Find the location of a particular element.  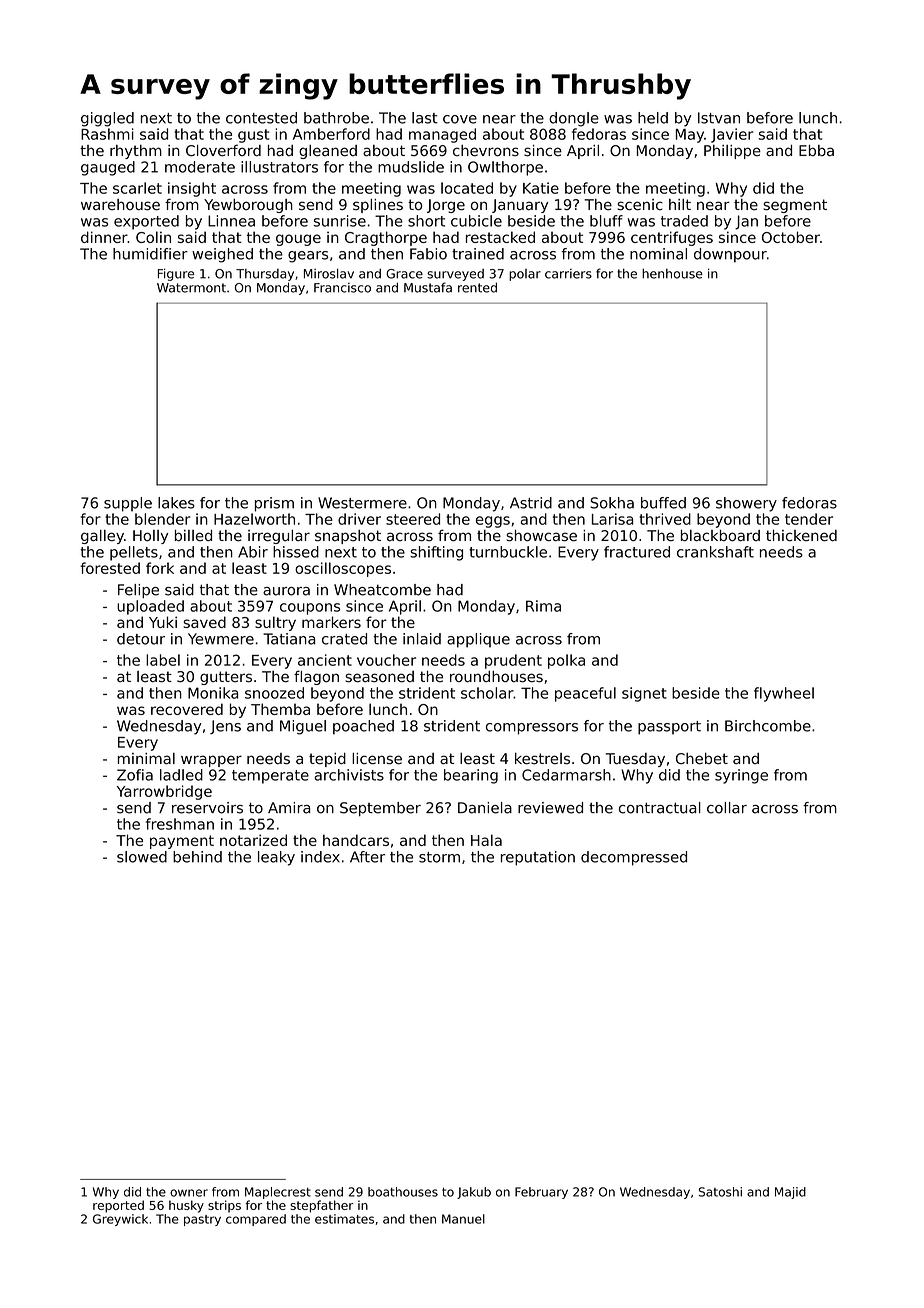

Greywick is located at coordinates (120, 1220).
